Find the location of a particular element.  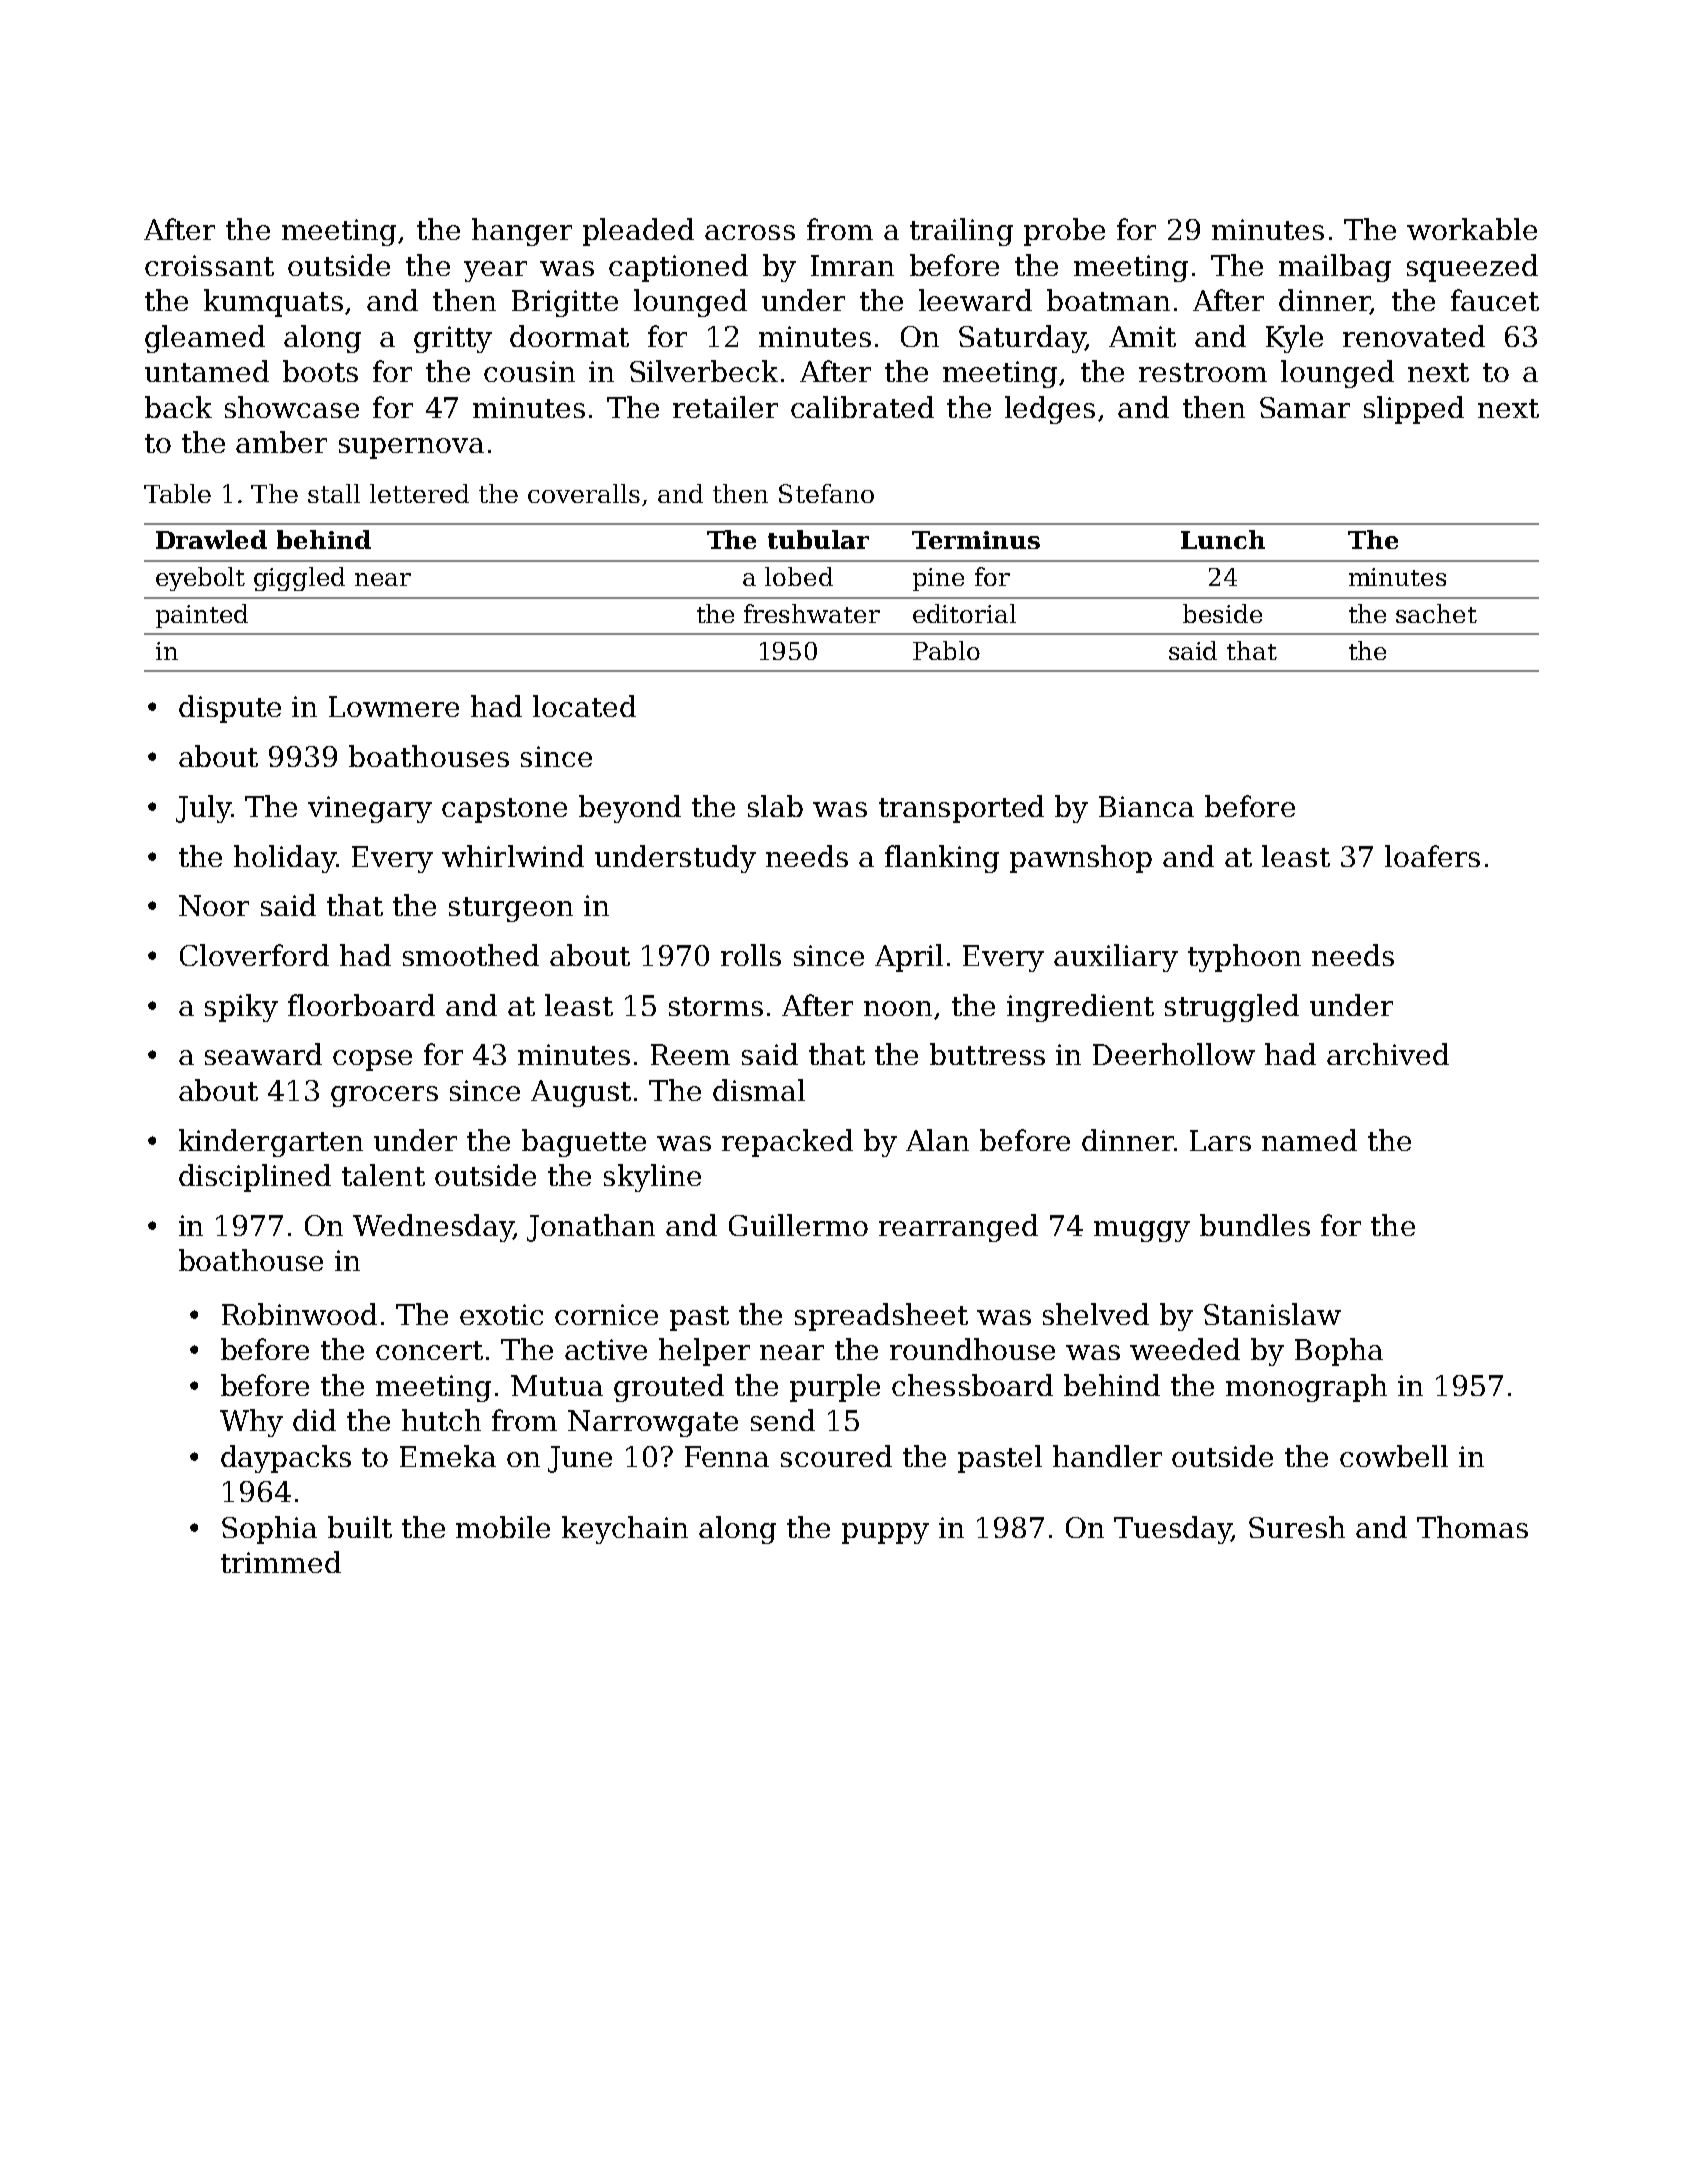

named is located at coordinates (1309, 1140).
